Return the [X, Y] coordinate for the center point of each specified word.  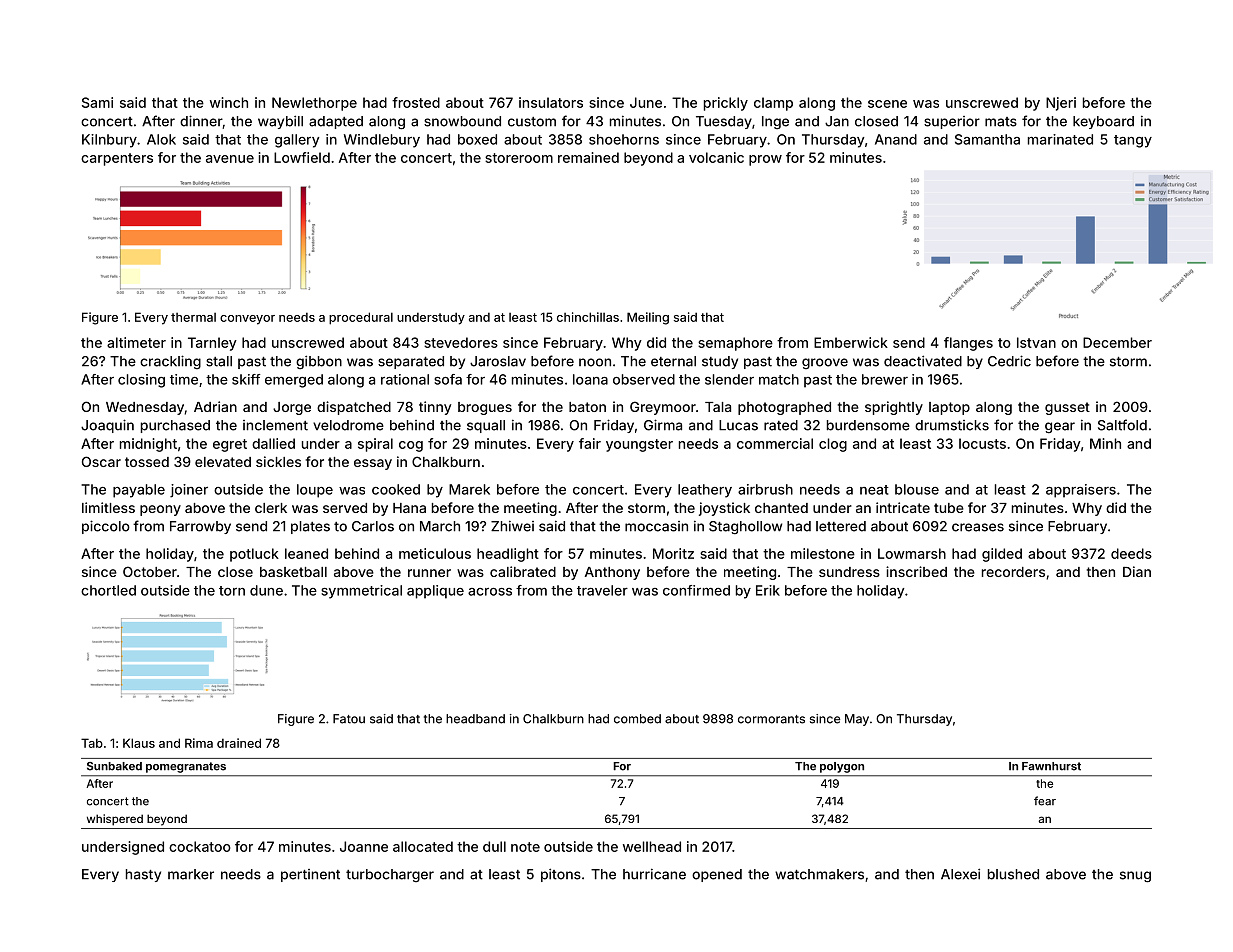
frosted [416, 102]
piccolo [106, 527]
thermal [193, 317]
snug [1135, 877]
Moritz [673, 553]
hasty [143, 875]
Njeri [1061, 104]
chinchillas [588, 317]
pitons [561, 875]
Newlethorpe [314, 104]
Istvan [1036, 342]
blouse [917, 489]
